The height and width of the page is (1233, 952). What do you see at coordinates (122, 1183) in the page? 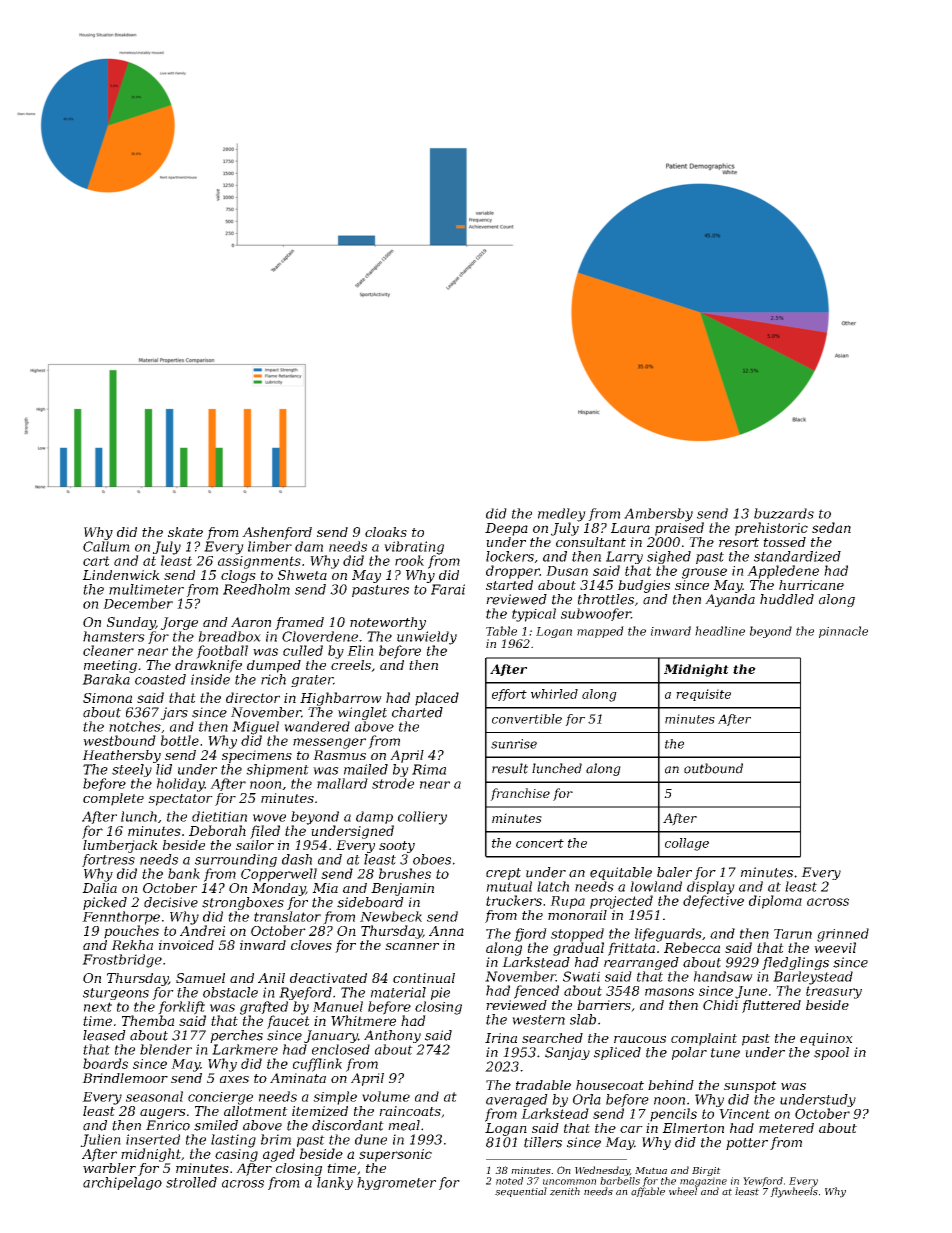
I see `archipelago` at bounding box center [122, 1183].
